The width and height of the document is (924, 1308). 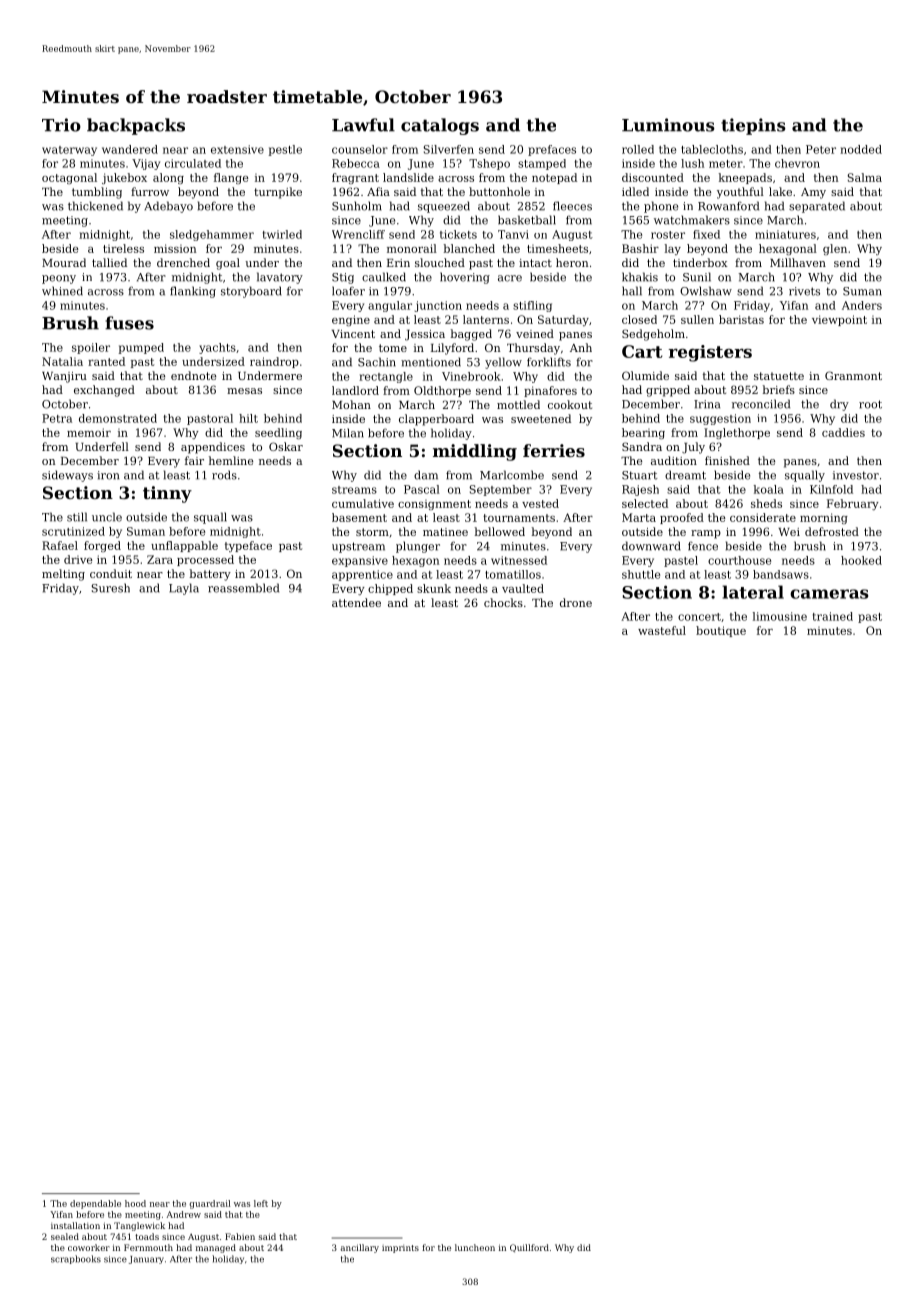 I want to click on Lawful, so click(x=363, y=125).
